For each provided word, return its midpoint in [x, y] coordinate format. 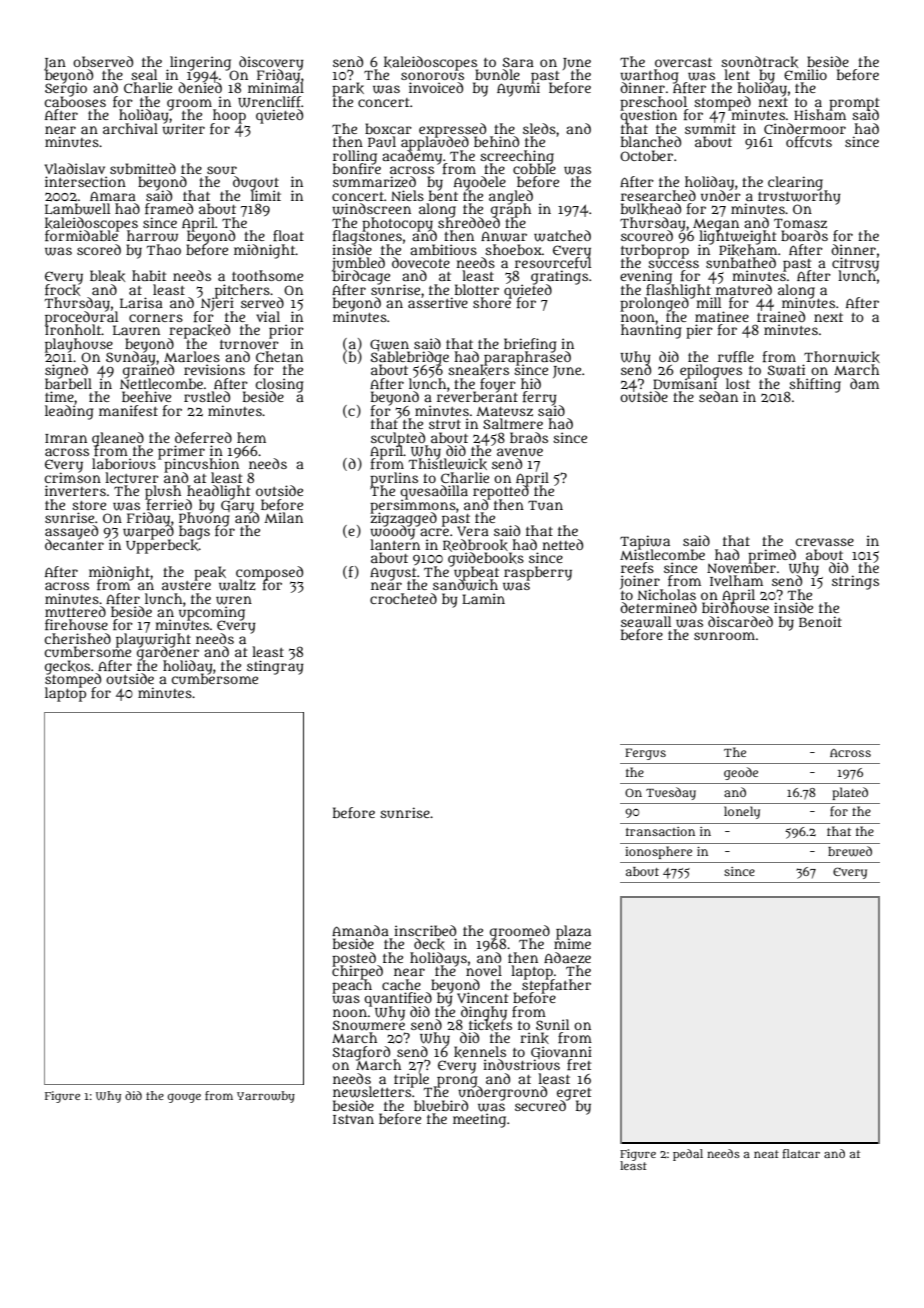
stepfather [556, 986]
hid [531, 383]
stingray [275, 667]
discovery [271, 63]
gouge [184, 1098]
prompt [854, 104]
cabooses [75, 102]
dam [864, 383]
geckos [67, 667]
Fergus [645, 754]
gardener [168, 653]
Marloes [192, 356]
